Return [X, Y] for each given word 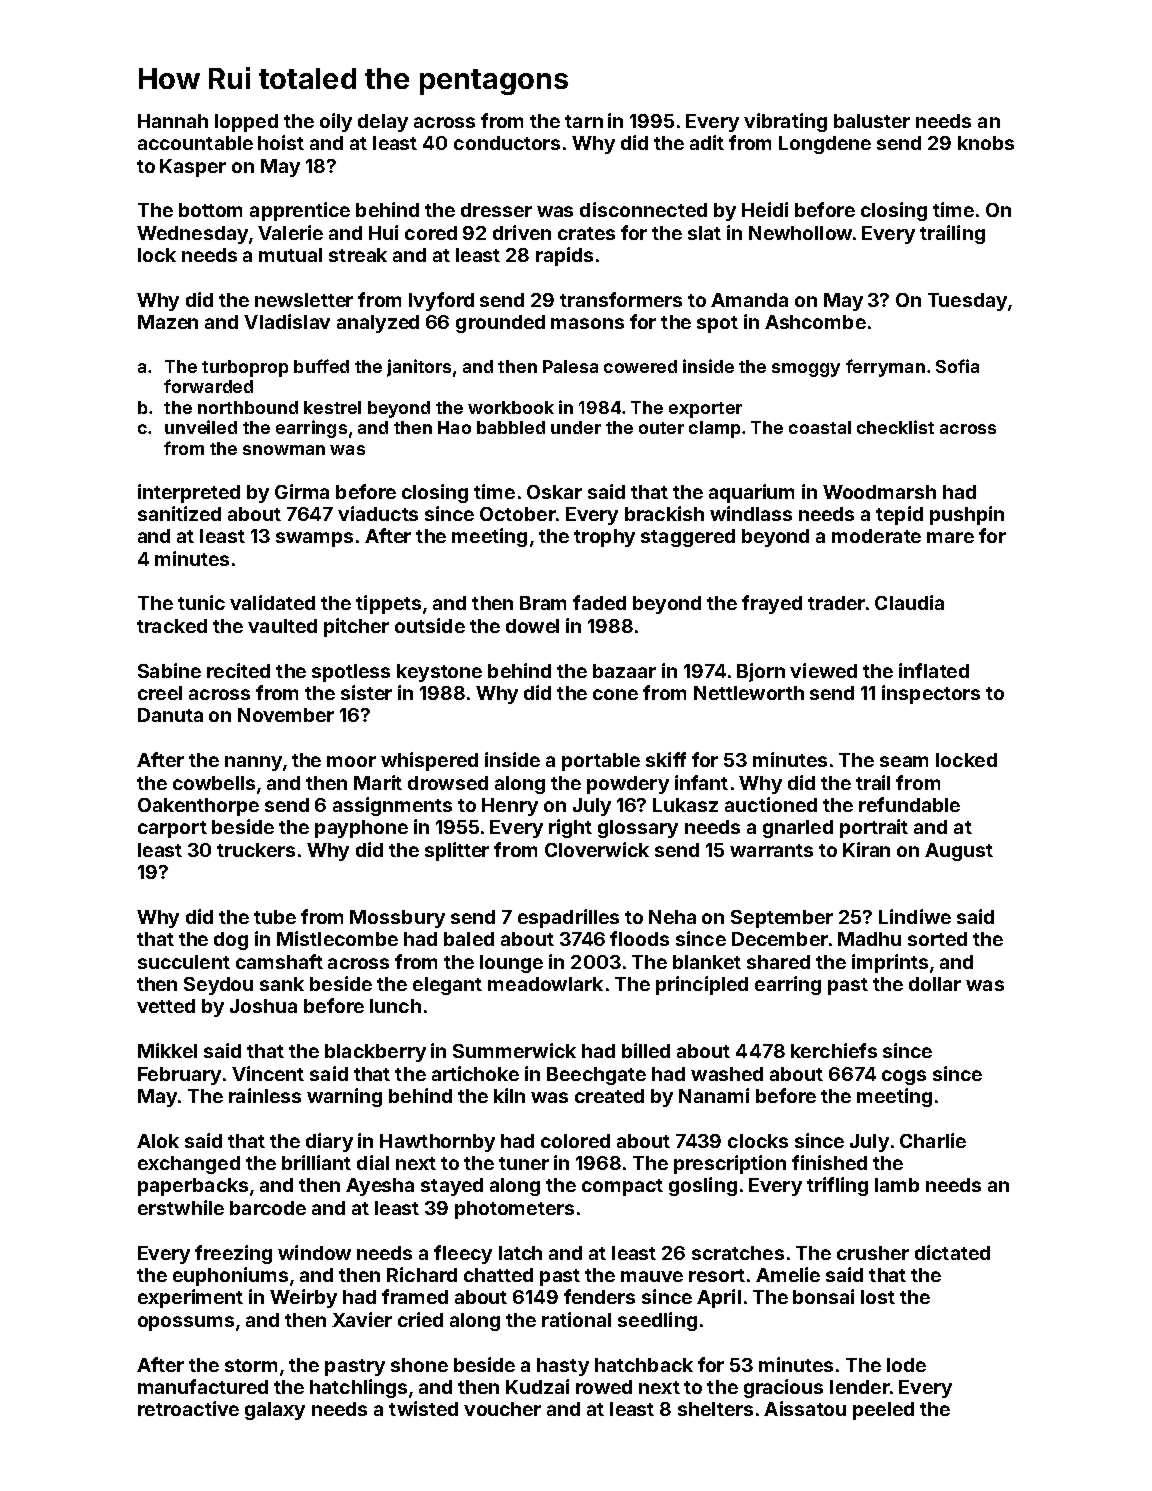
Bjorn [761, 672]
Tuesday [967, 302]
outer [661, 428]
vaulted [282, 626]
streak [358, 255]
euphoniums [230, 1276]
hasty [563, 1367]
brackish [664, 513]
